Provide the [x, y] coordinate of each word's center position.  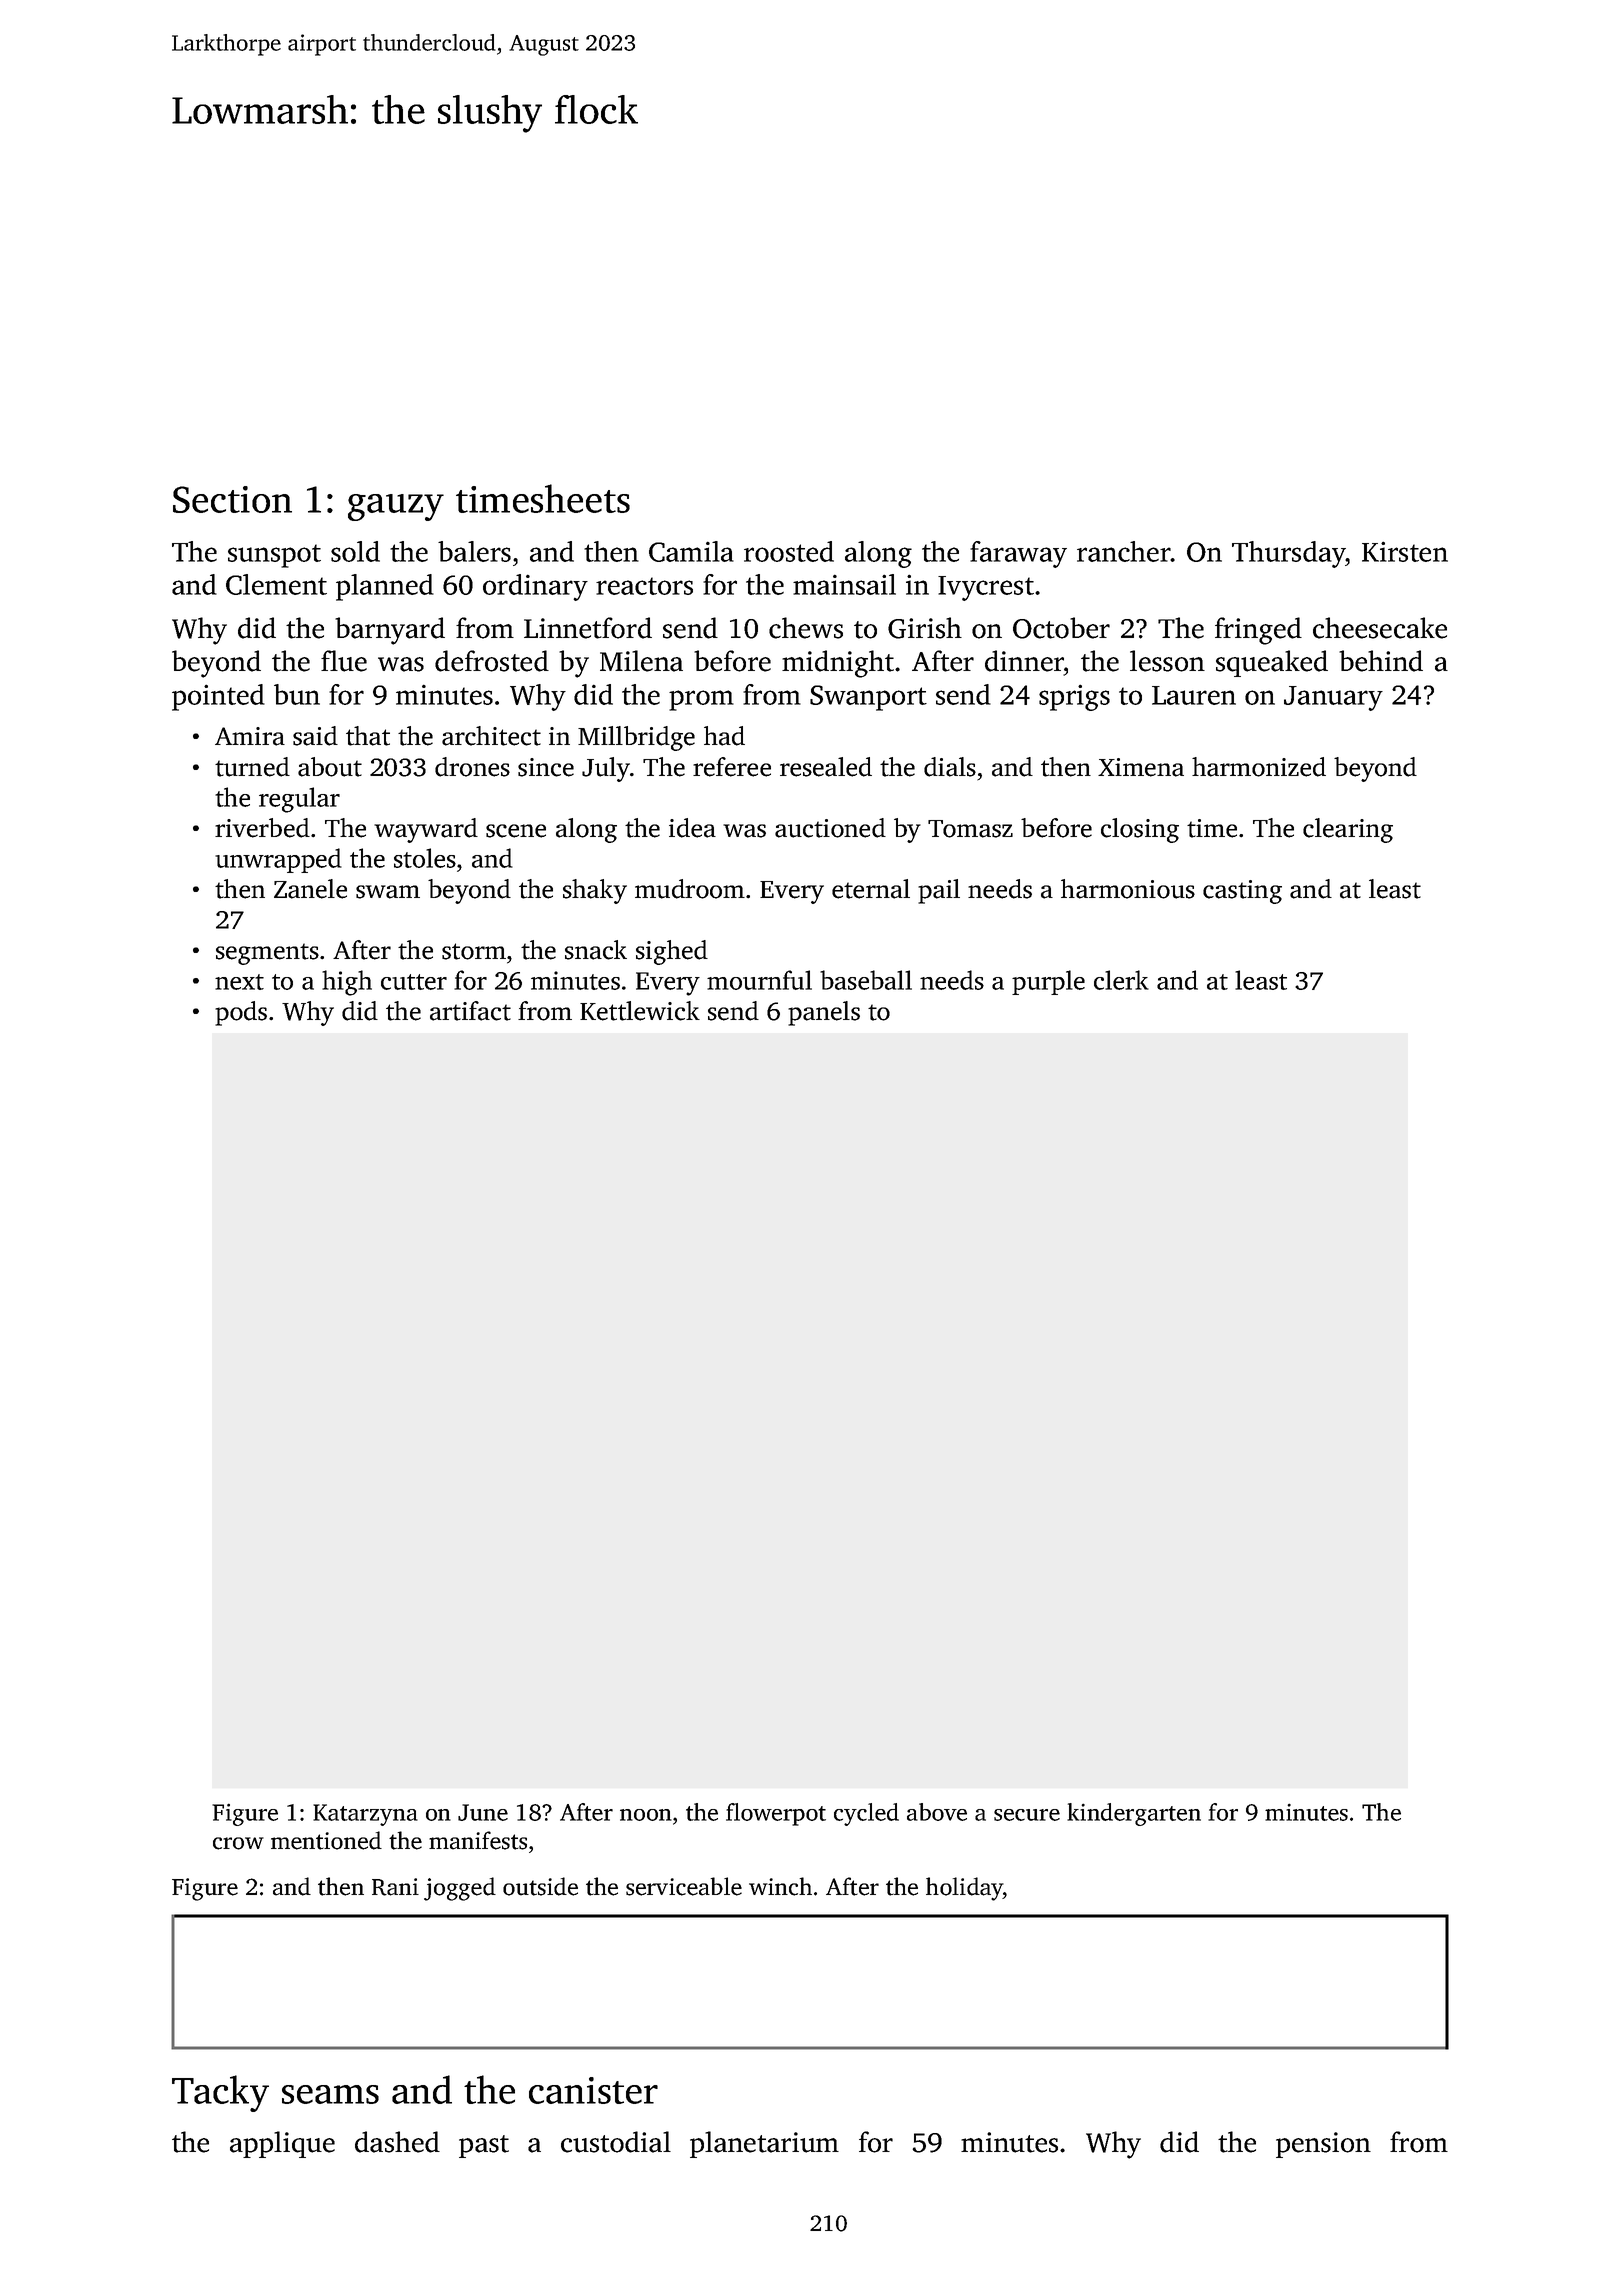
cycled [866, 1814]
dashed [397, 2142]
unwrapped [278, 860]
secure [1027, 1815]
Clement [276, 584]
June [483, 1812]
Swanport [868, 698]
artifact [470, 1011]
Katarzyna [365, 1815]
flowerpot [776, 1814]
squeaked [1272, 663]
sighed [672, 952]
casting [1242, 892]
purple [1048, 982]
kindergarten [1134, 1814]
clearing [1348, 830]
